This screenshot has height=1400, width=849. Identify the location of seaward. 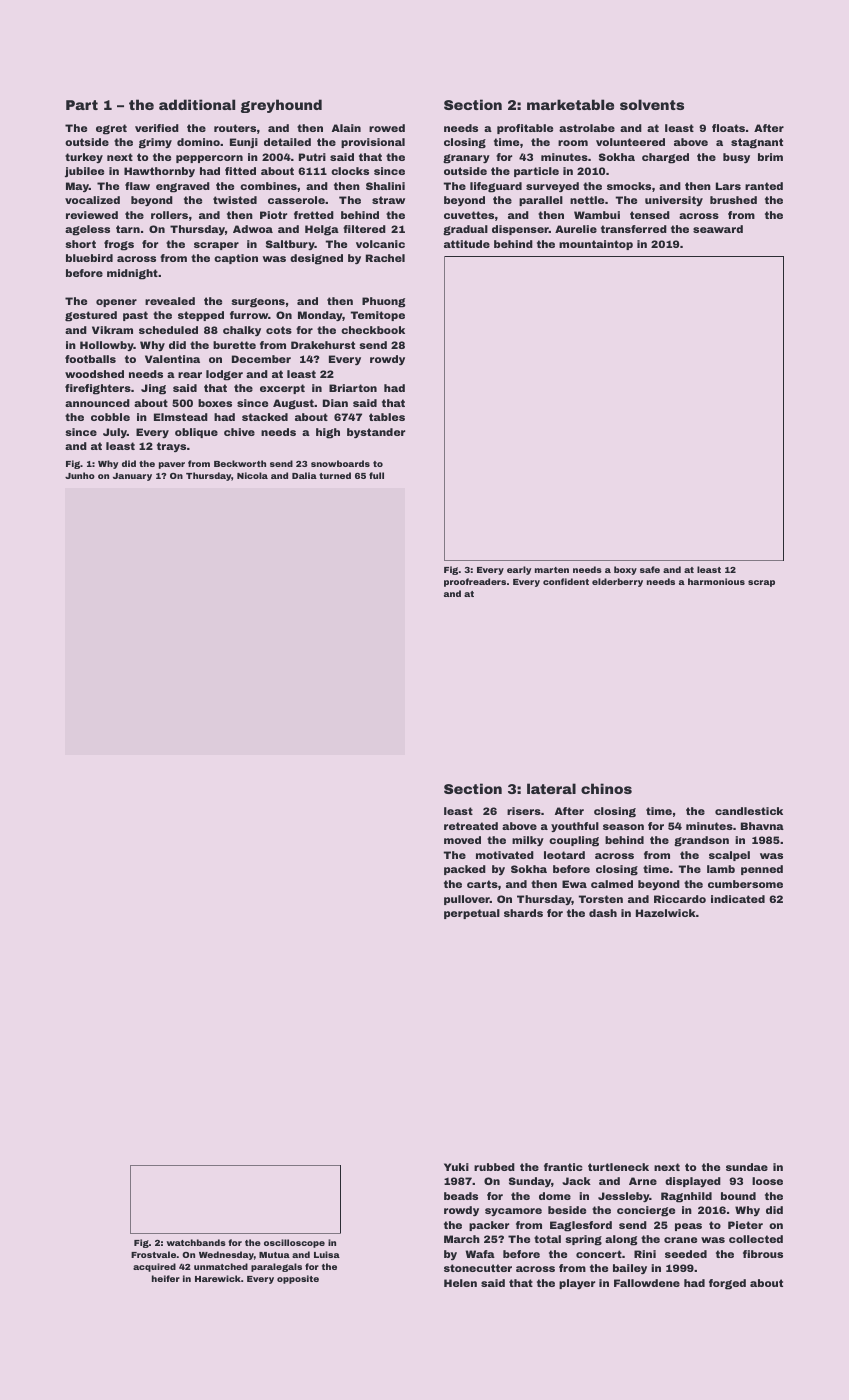
(718, 229).
